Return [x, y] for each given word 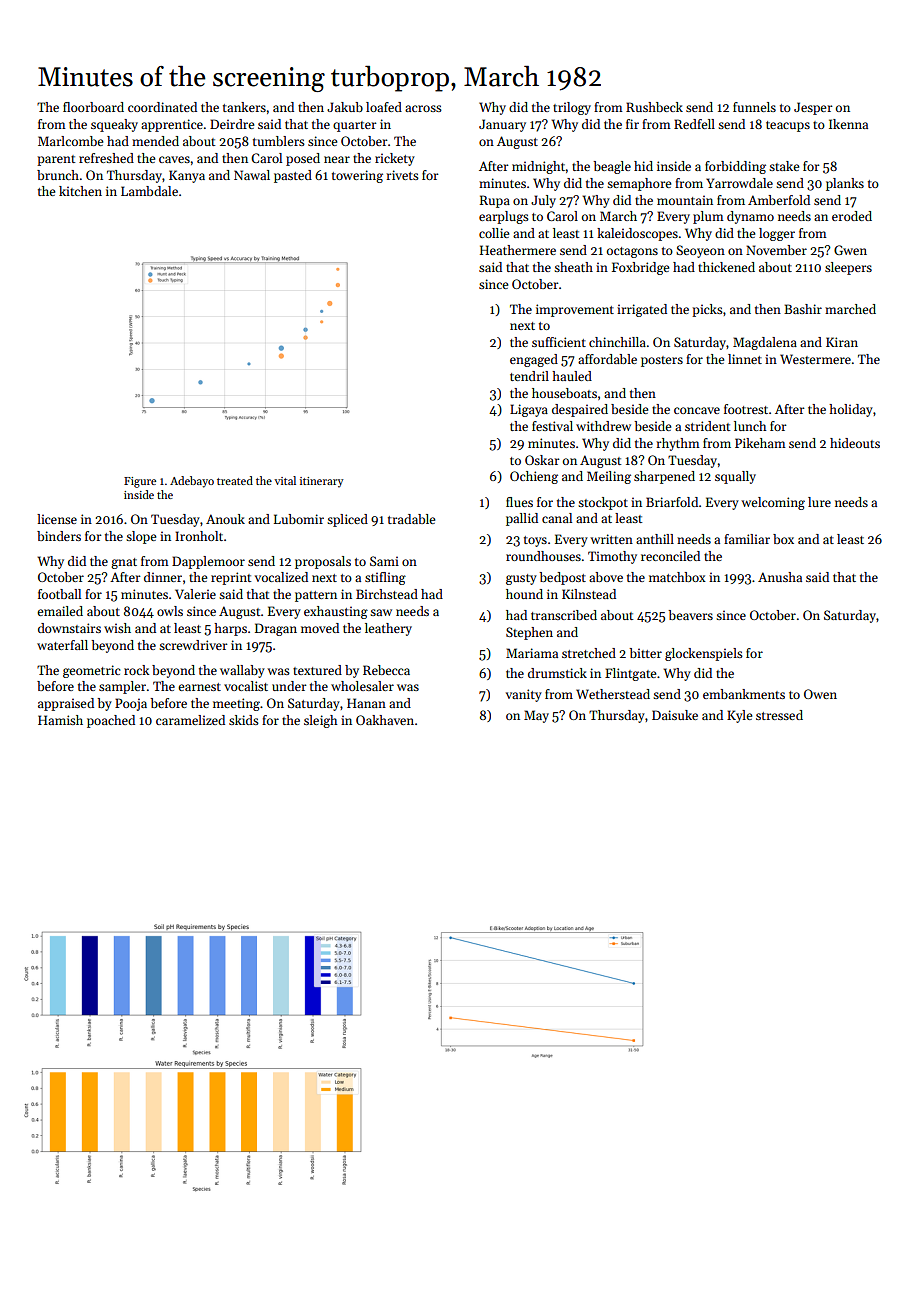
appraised [66, 704]
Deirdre [232, 124]
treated [235, 480]
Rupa [495, 201]
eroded [852, 216]
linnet [745, 359]
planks [845, 184]
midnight [539, 167]
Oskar [542, 460]
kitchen [80, 191]
